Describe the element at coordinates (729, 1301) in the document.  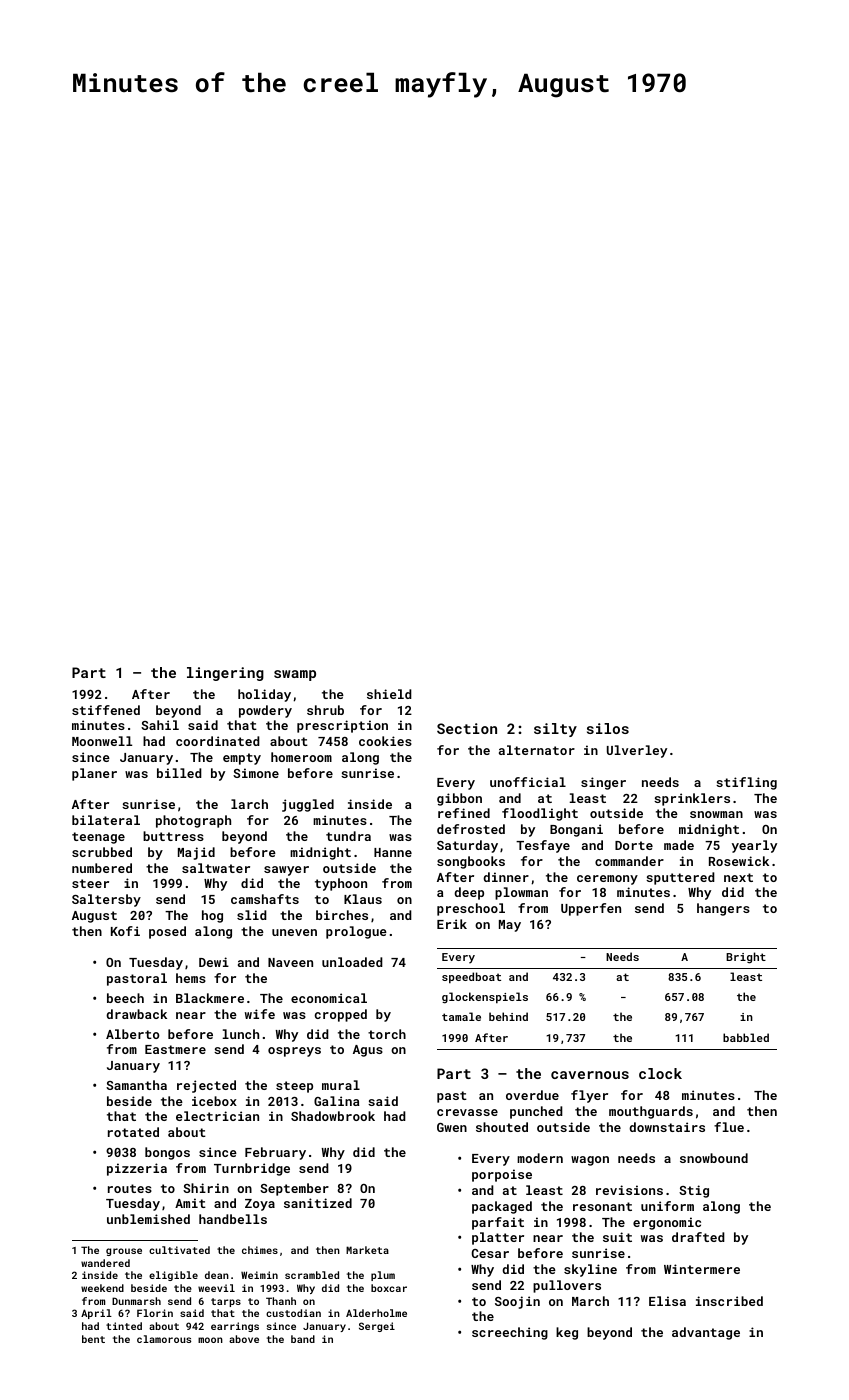
I see `inscribed` at that location.
